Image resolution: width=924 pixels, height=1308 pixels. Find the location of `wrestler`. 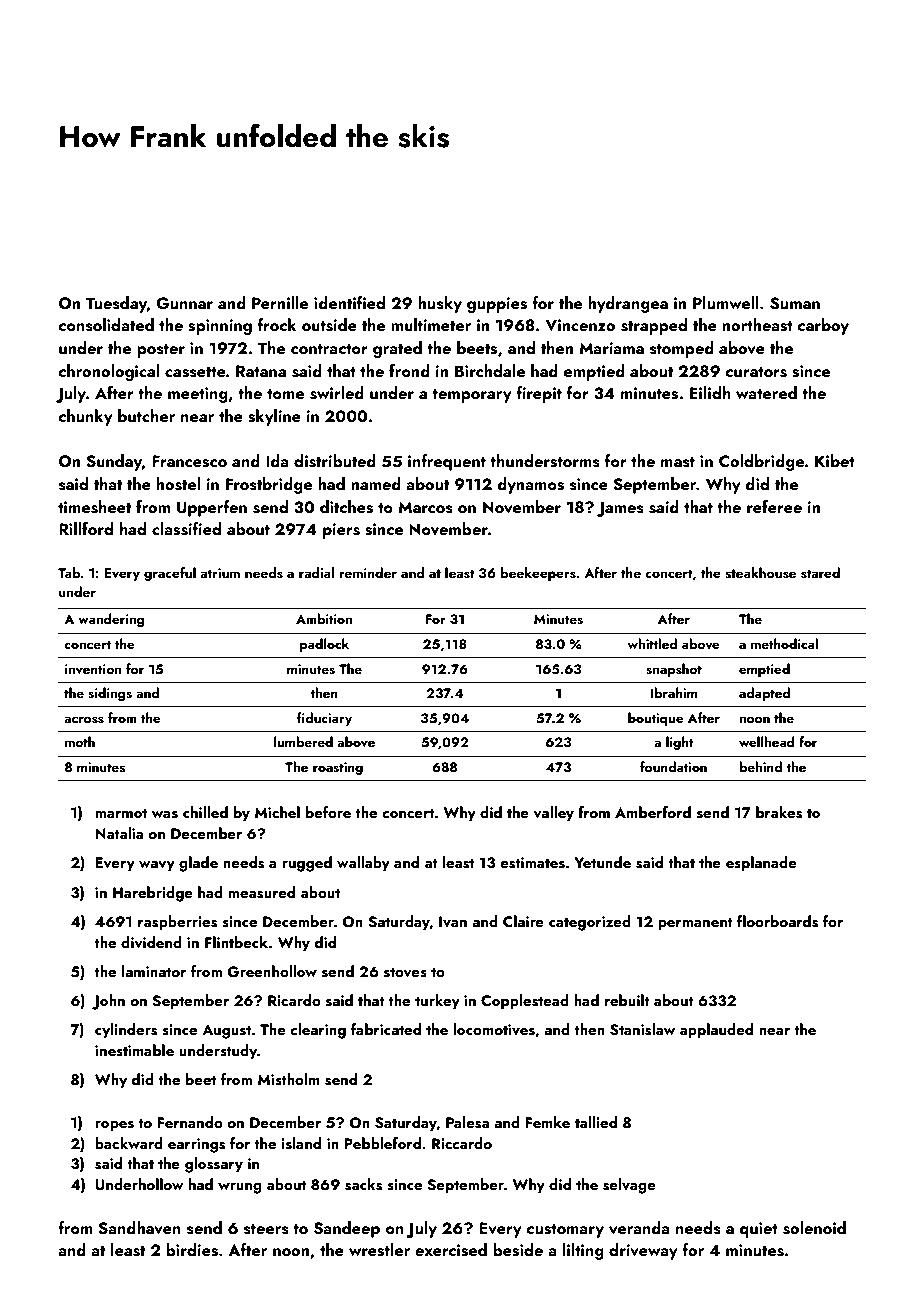

wrestler is located at coordinates (379, 1250).
